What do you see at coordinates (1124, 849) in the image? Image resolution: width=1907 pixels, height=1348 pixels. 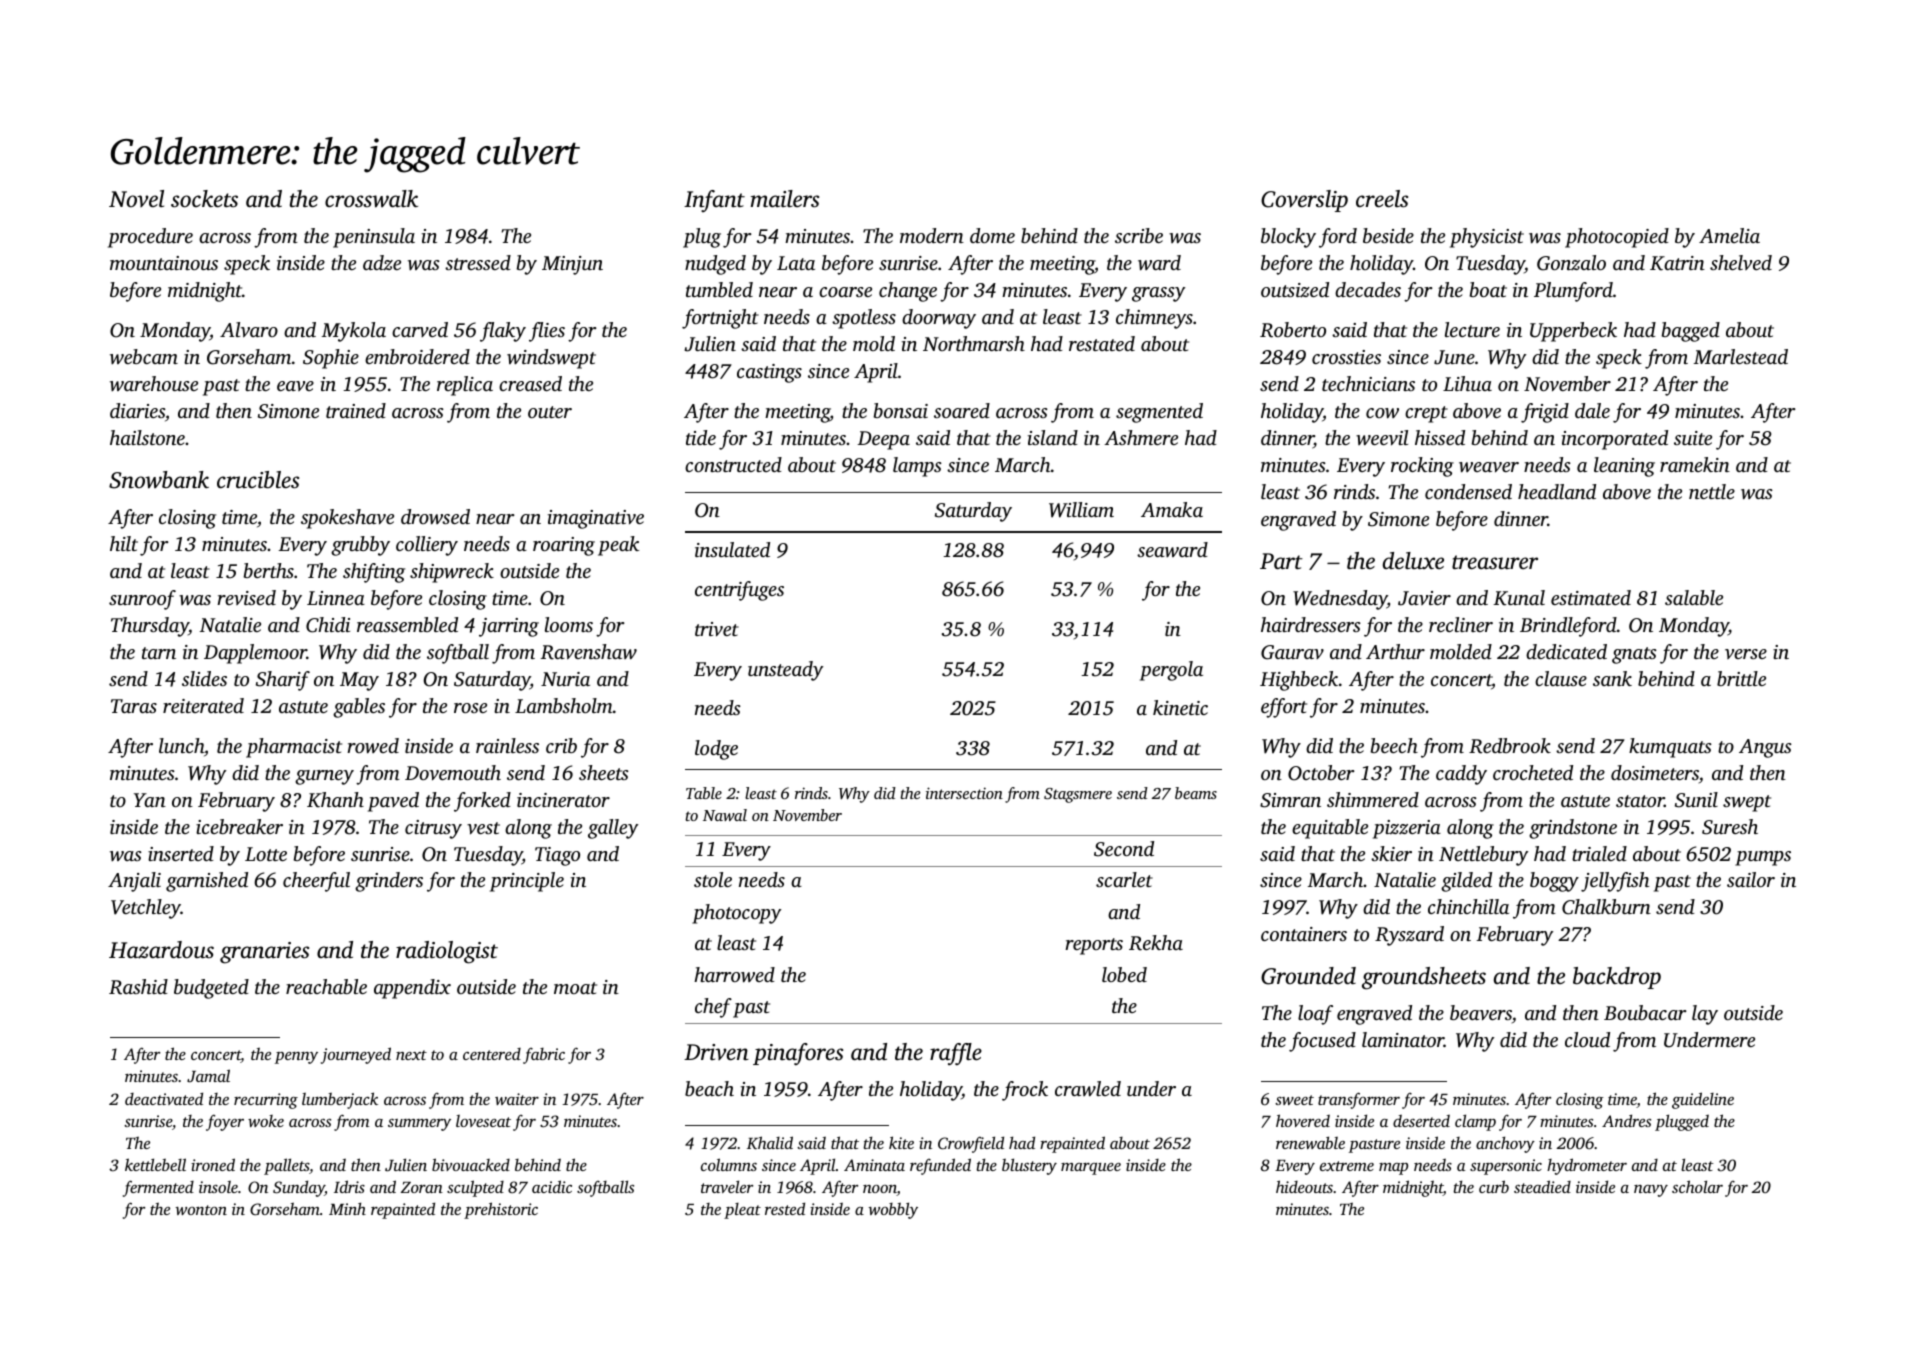 I see `Second` at bounding box center [1124, 849].
